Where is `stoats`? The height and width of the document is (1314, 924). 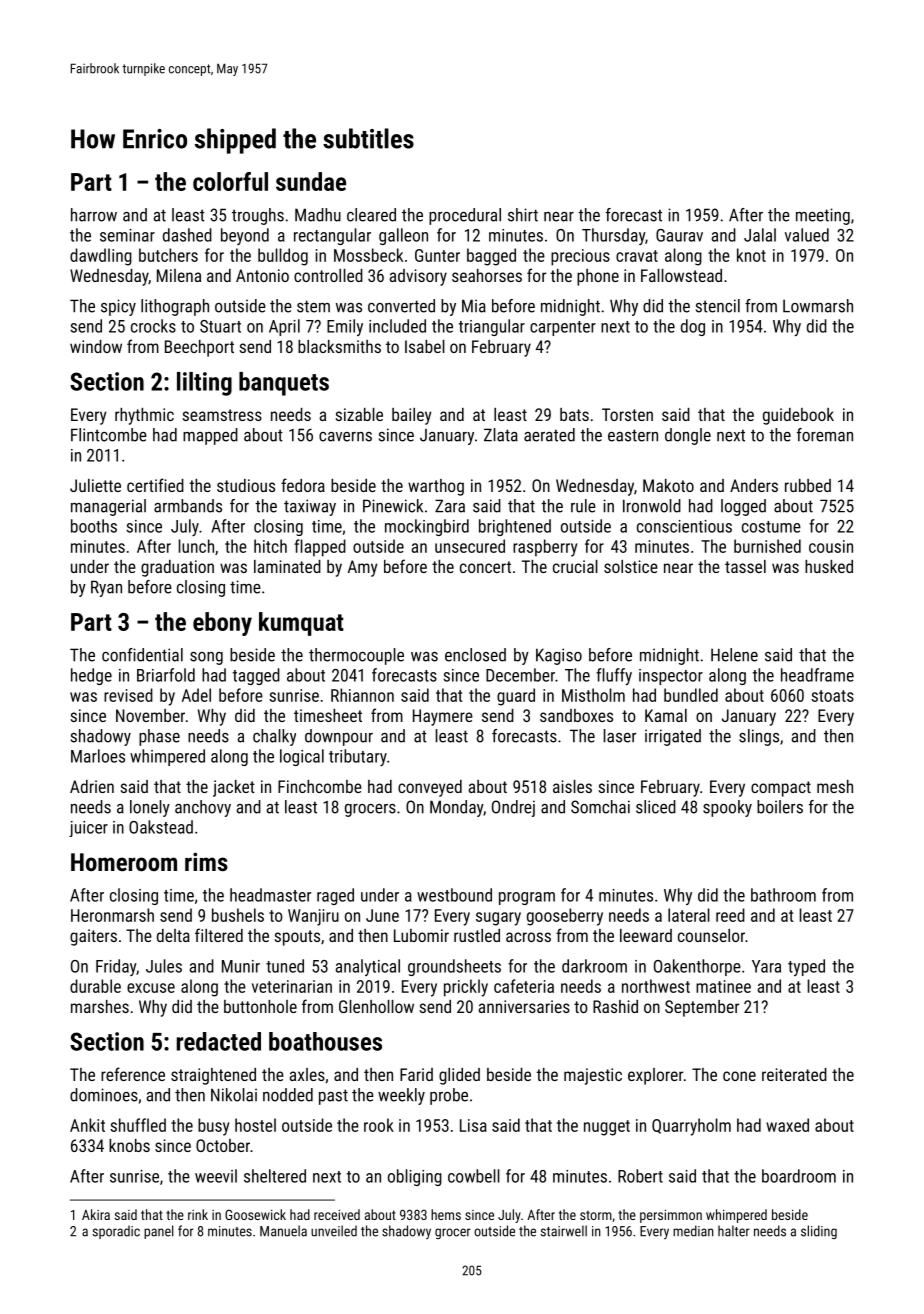 stoats is located at coordinates (832, 696).
